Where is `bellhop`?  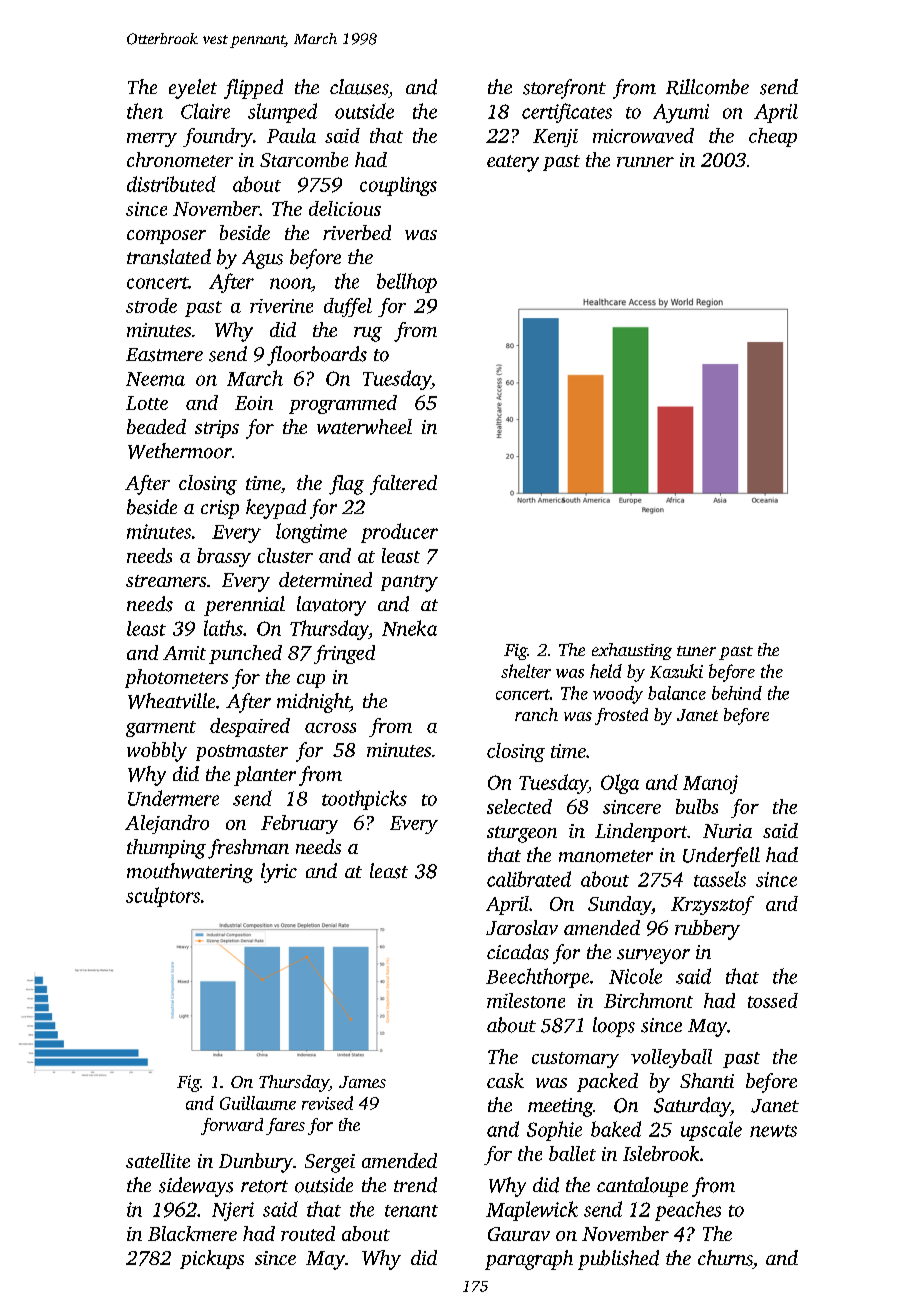 bellhop is located at coordinates (407, 283).
